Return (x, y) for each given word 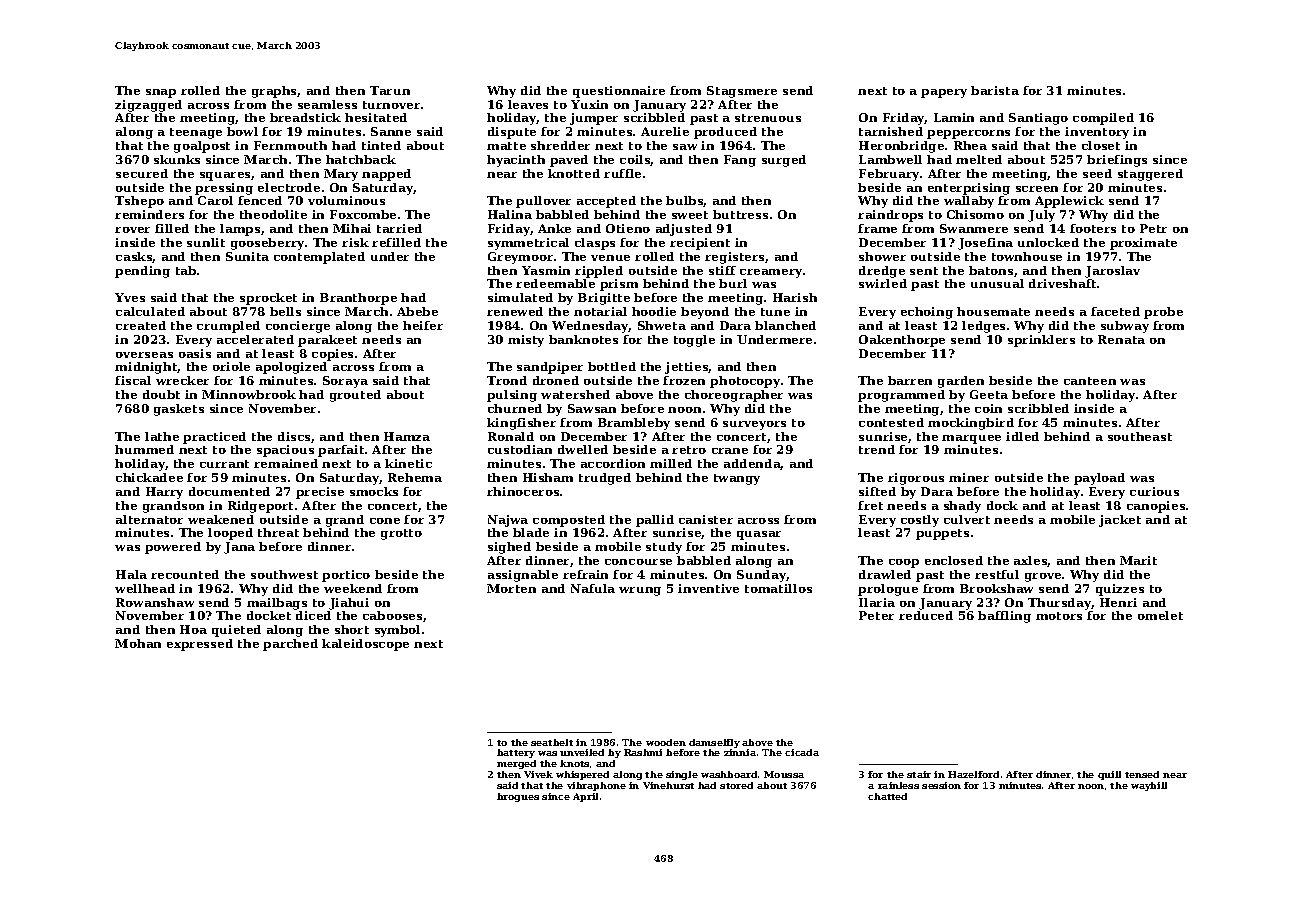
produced (725, 133)
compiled (1103, 119)
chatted (887, 796)
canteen (1090, 381)
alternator (149, 519)
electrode (289, 187)
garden (961, 382)
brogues (518, 797)
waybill (1149, 786)
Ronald (511, 436)
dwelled (583, 449)
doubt (161, 394)
